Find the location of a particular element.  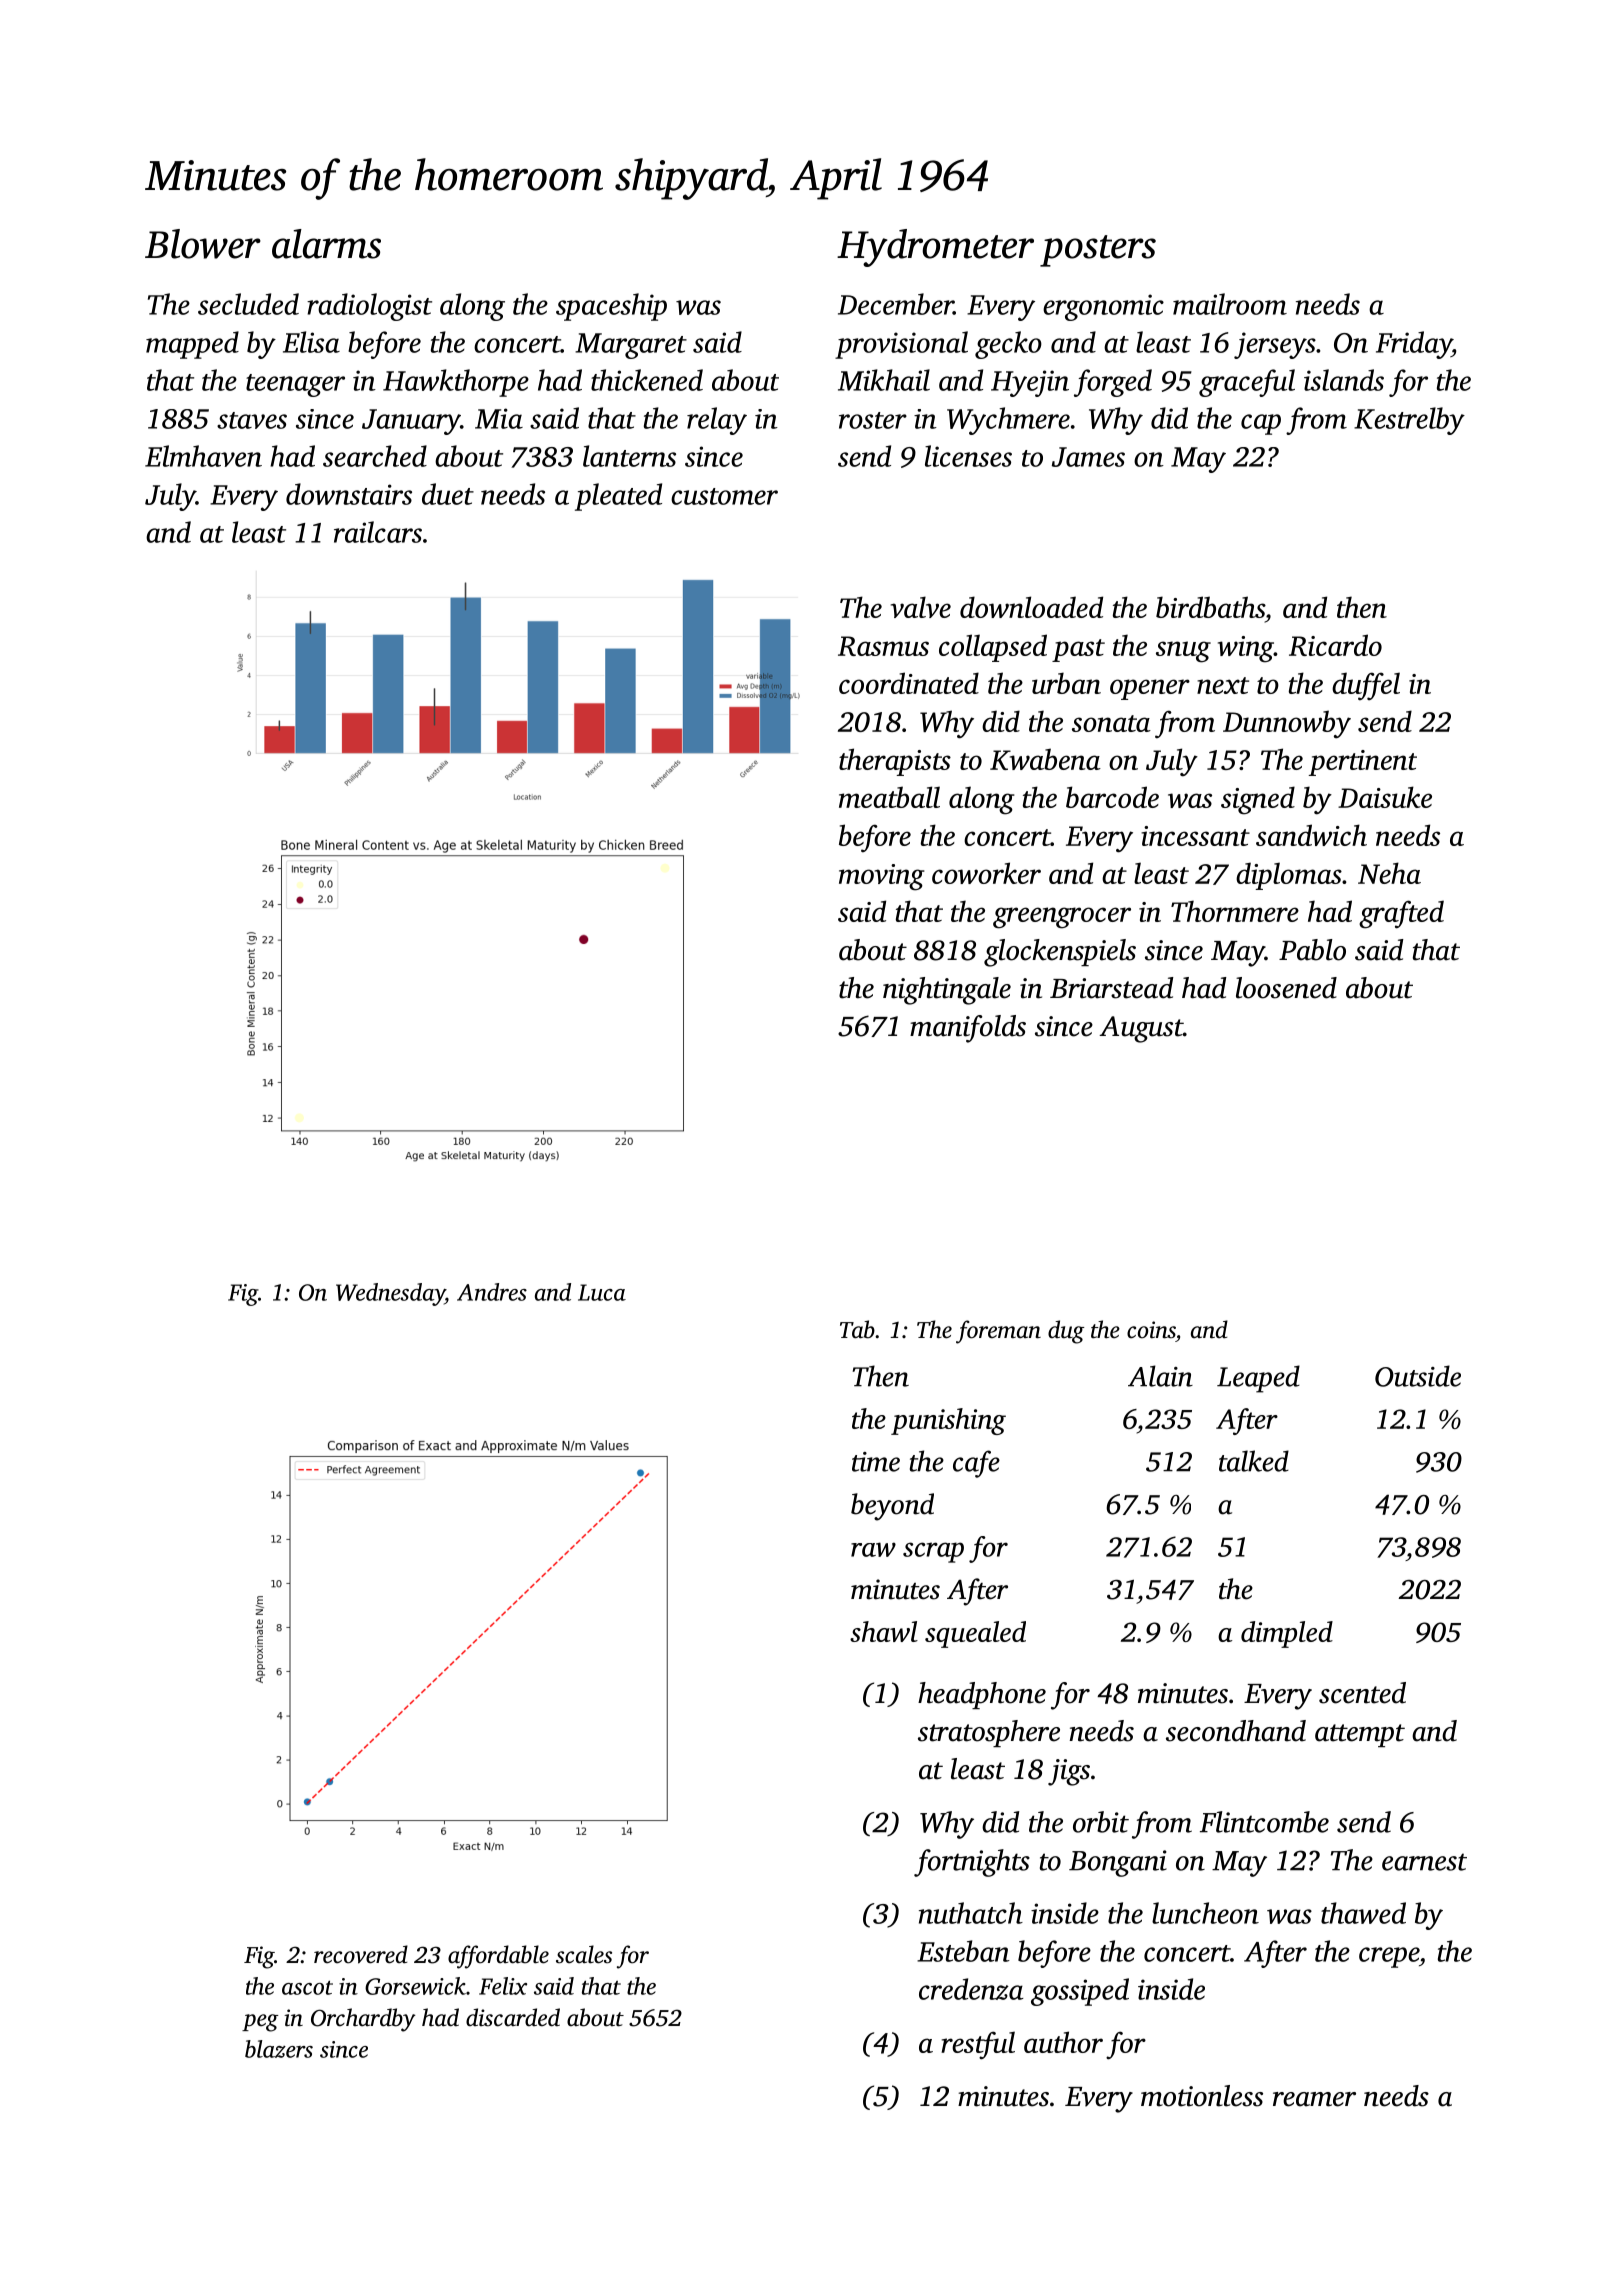

scales is located at coordinates (584, 1954).
